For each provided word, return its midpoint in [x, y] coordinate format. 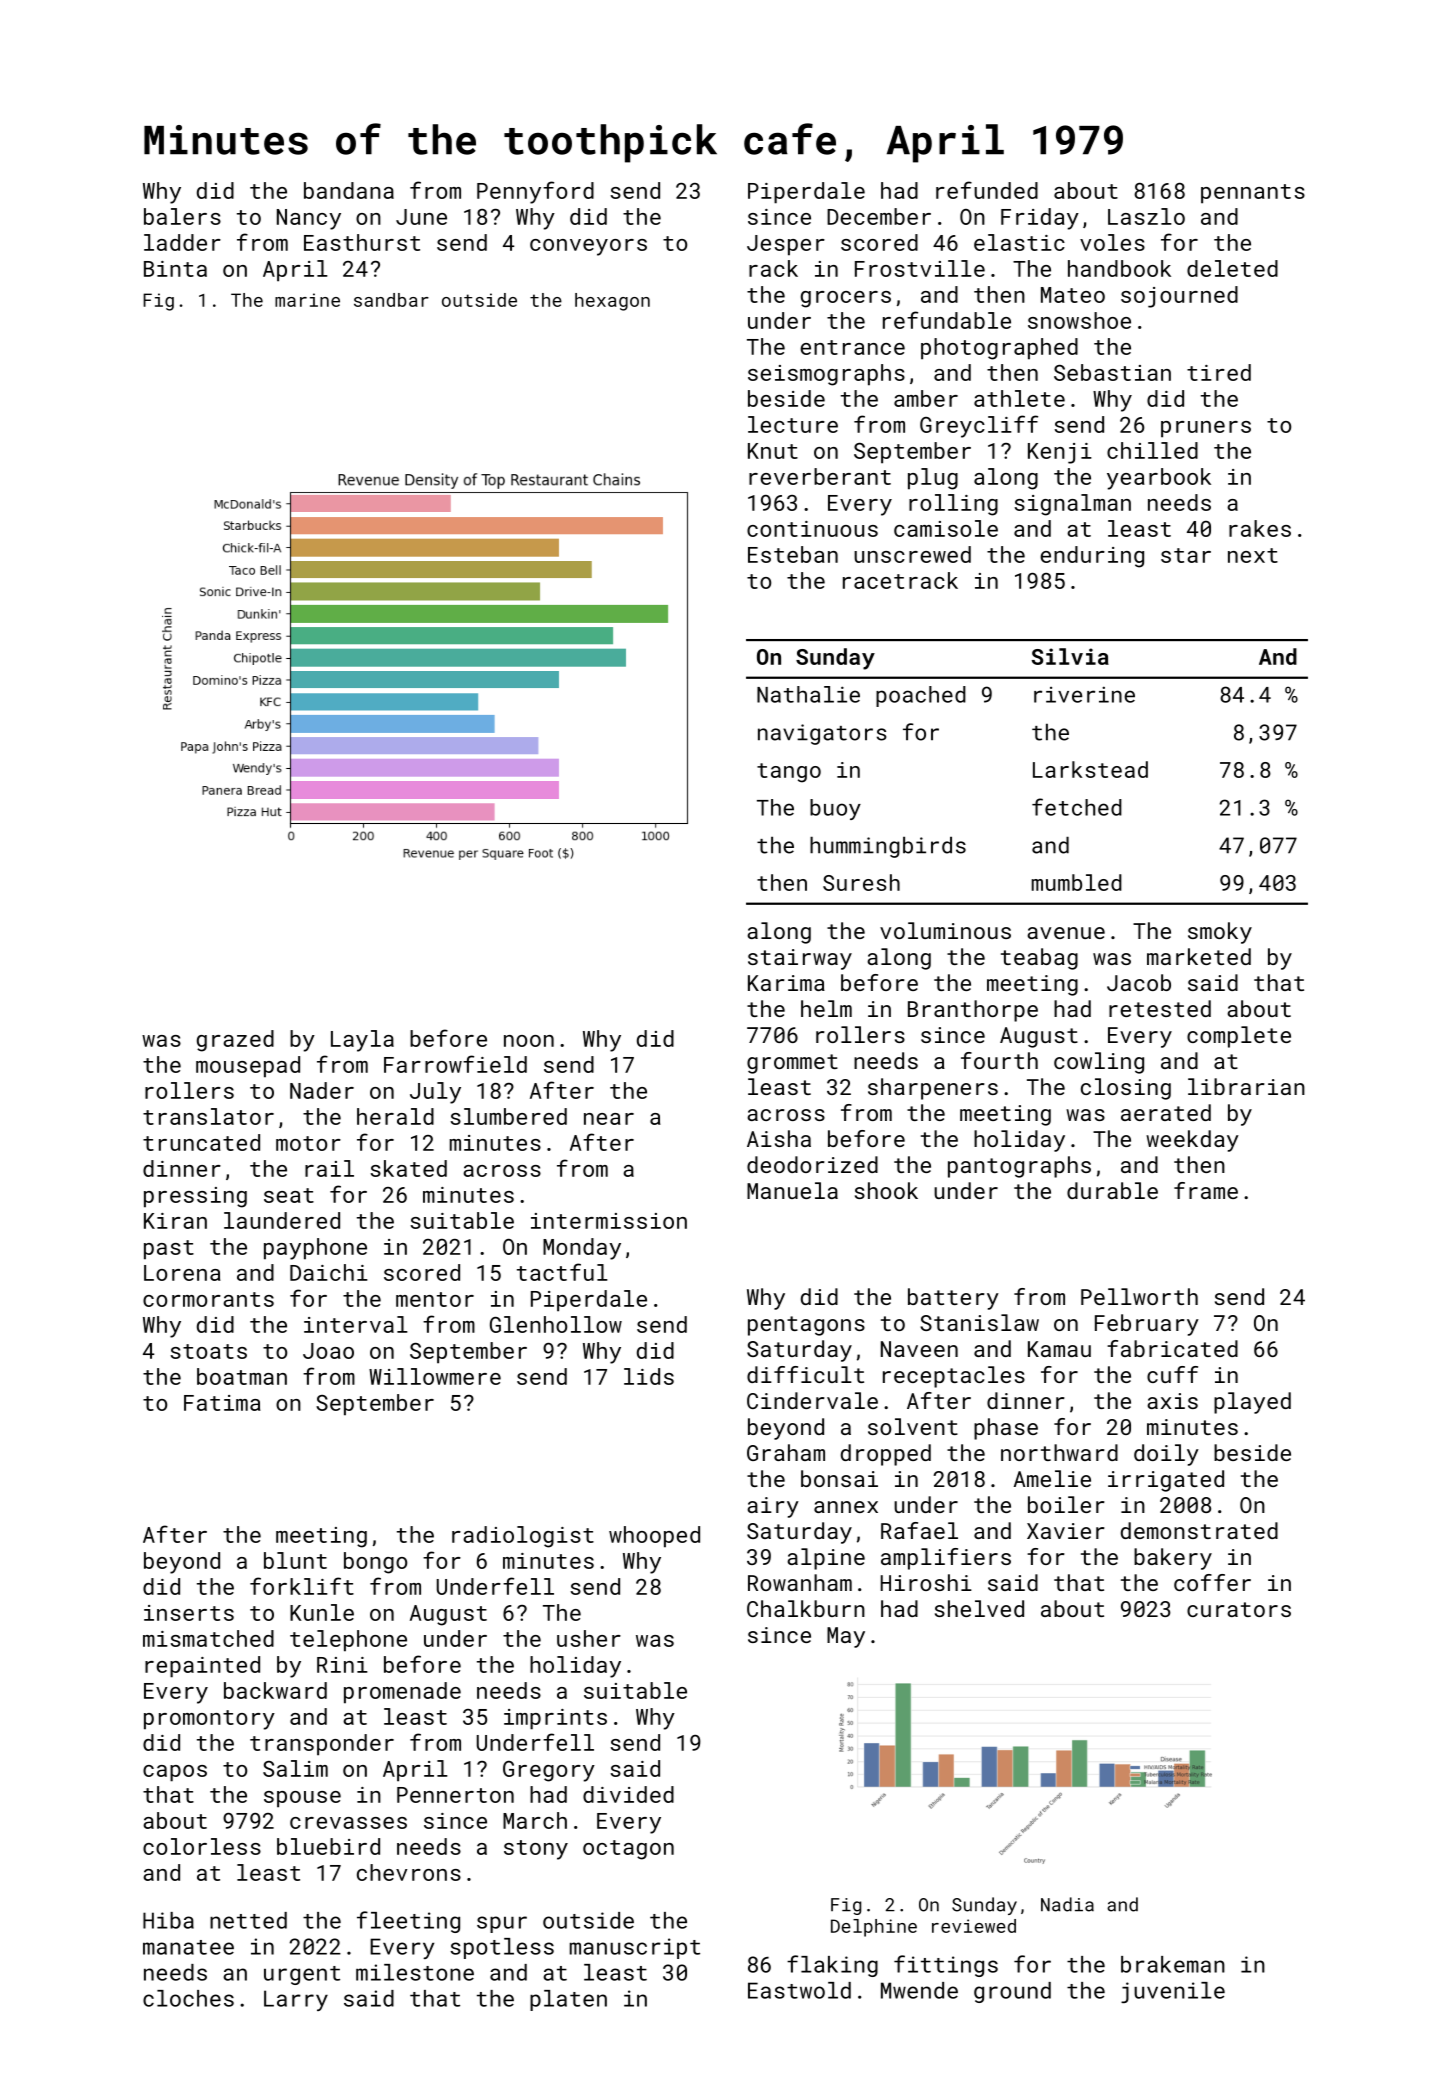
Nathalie [808, 694]
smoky [1220, 933]
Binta [175, 269]
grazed [235, 1041]
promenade [402, 1693]
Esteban [793, 554]
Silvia [1070, 656]
